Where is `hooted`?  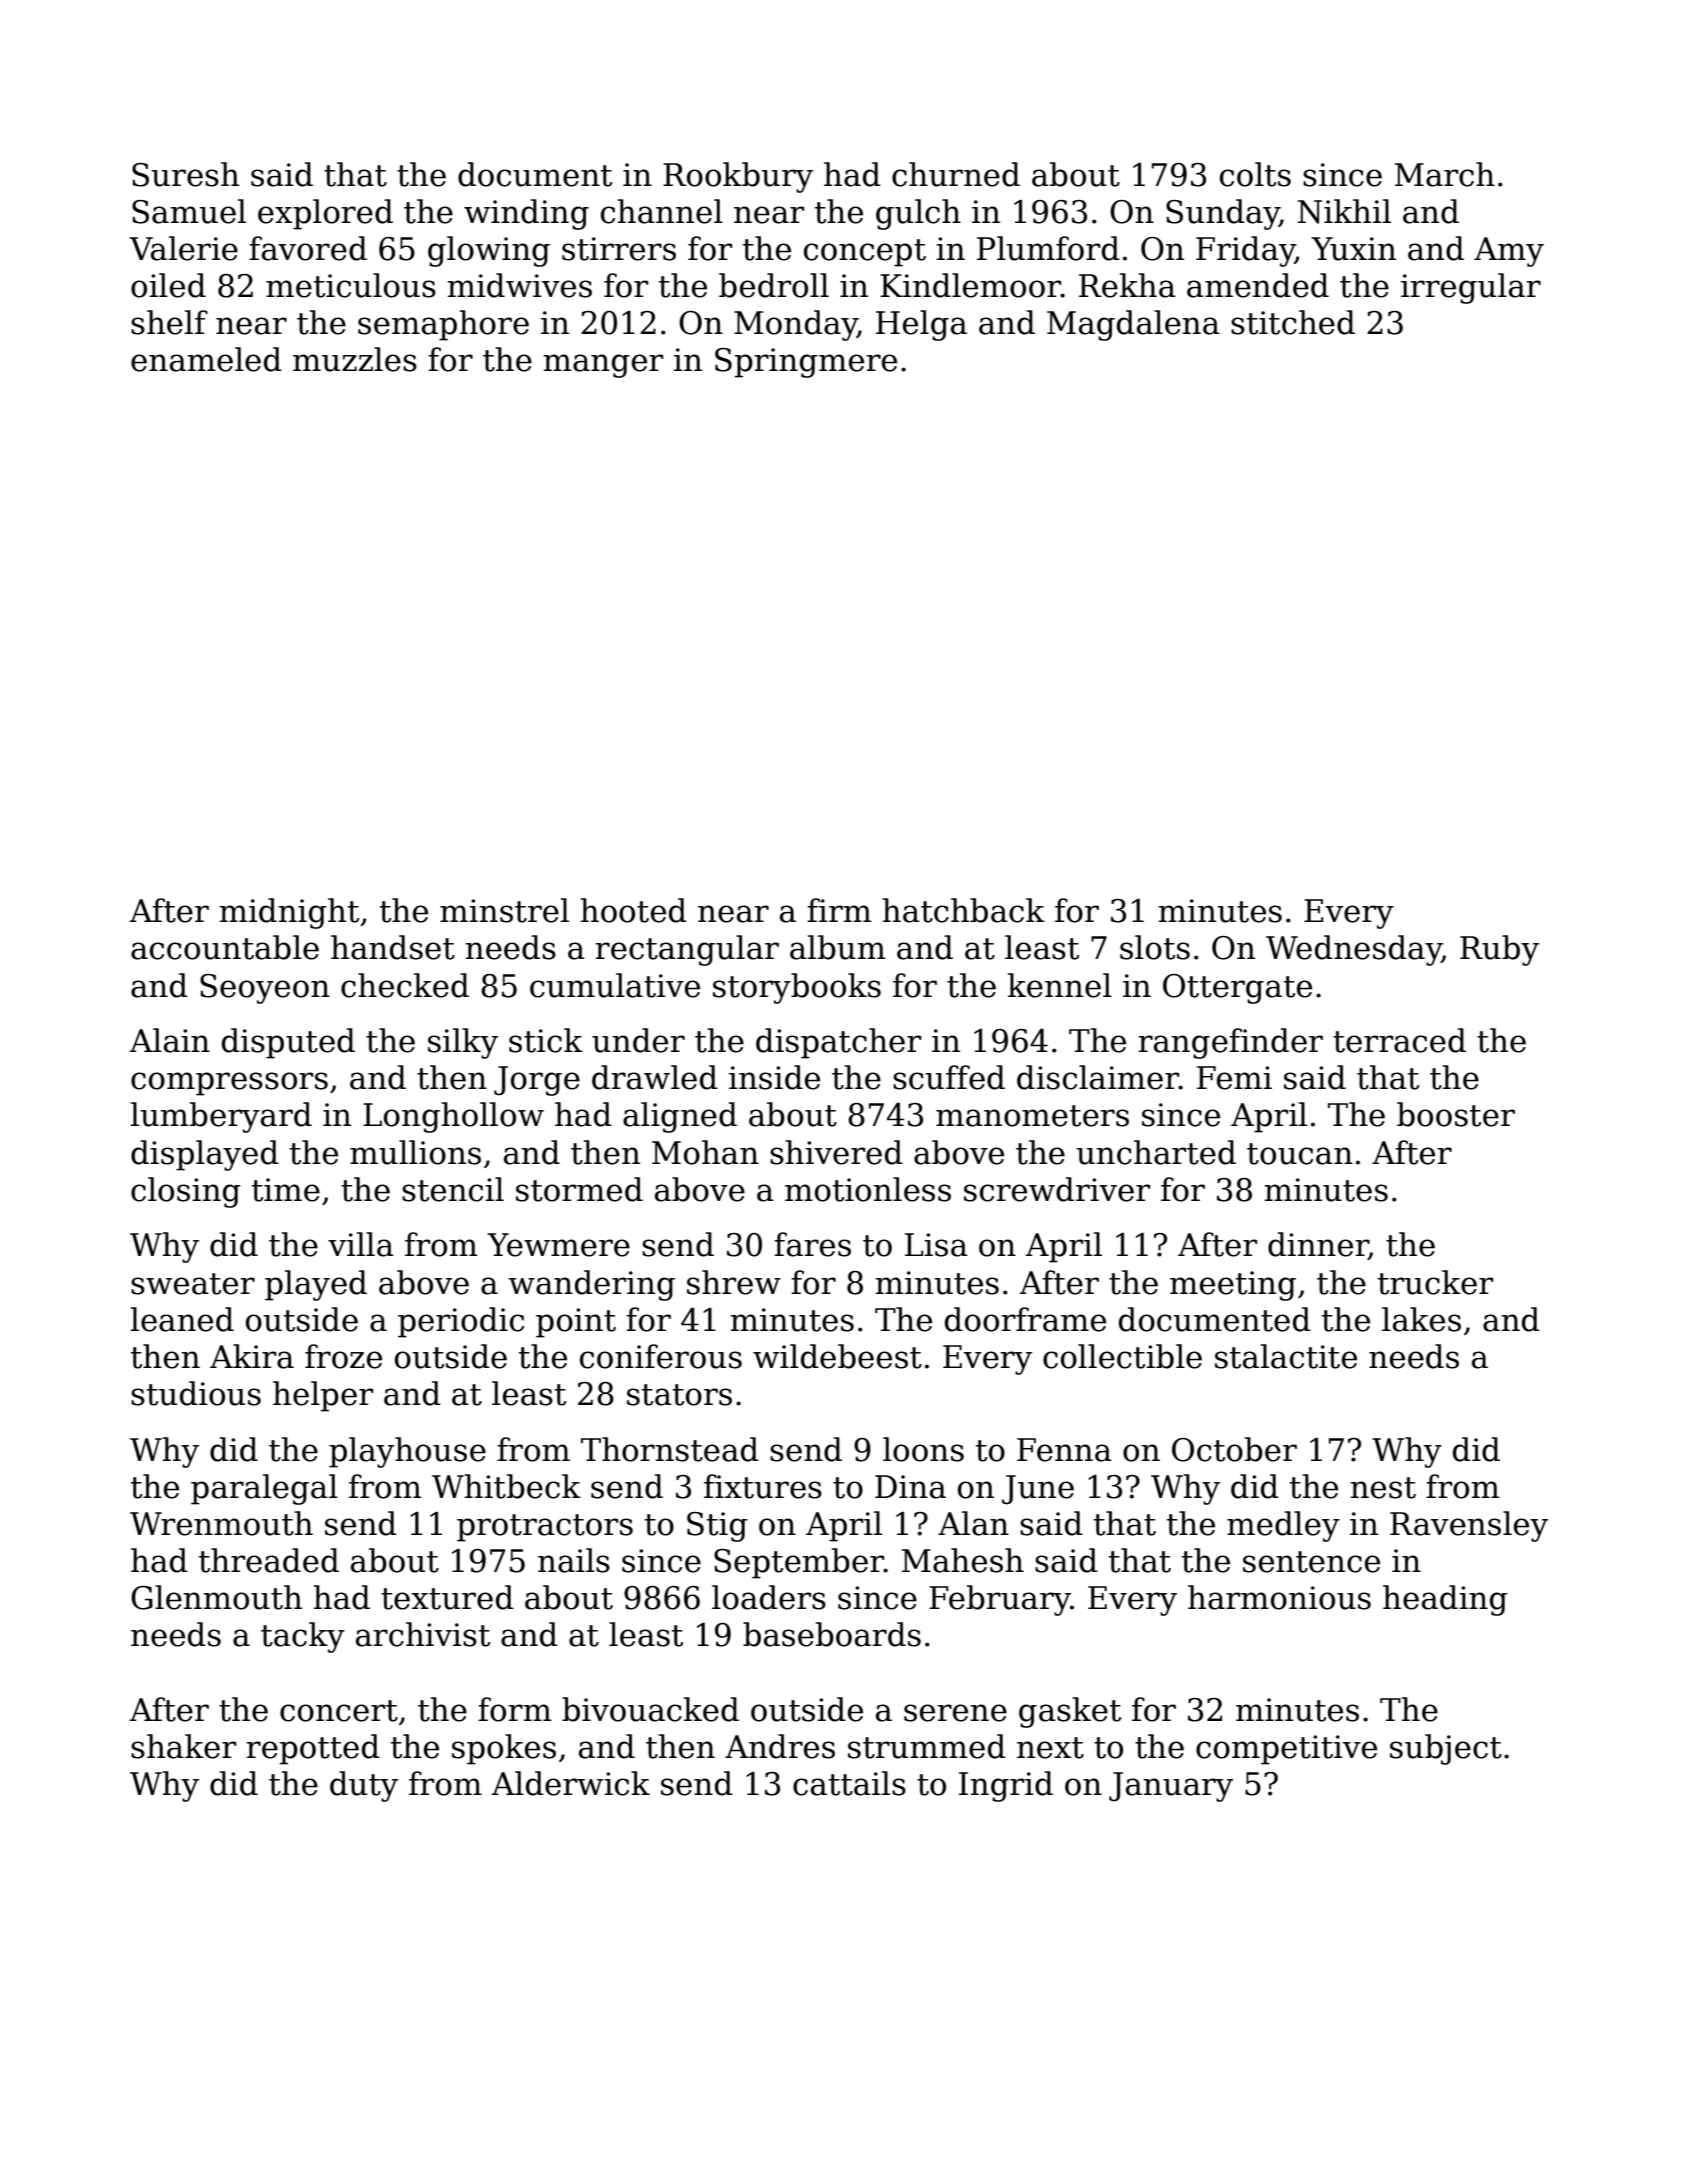 hooted is located at coordinates (634, 910).
